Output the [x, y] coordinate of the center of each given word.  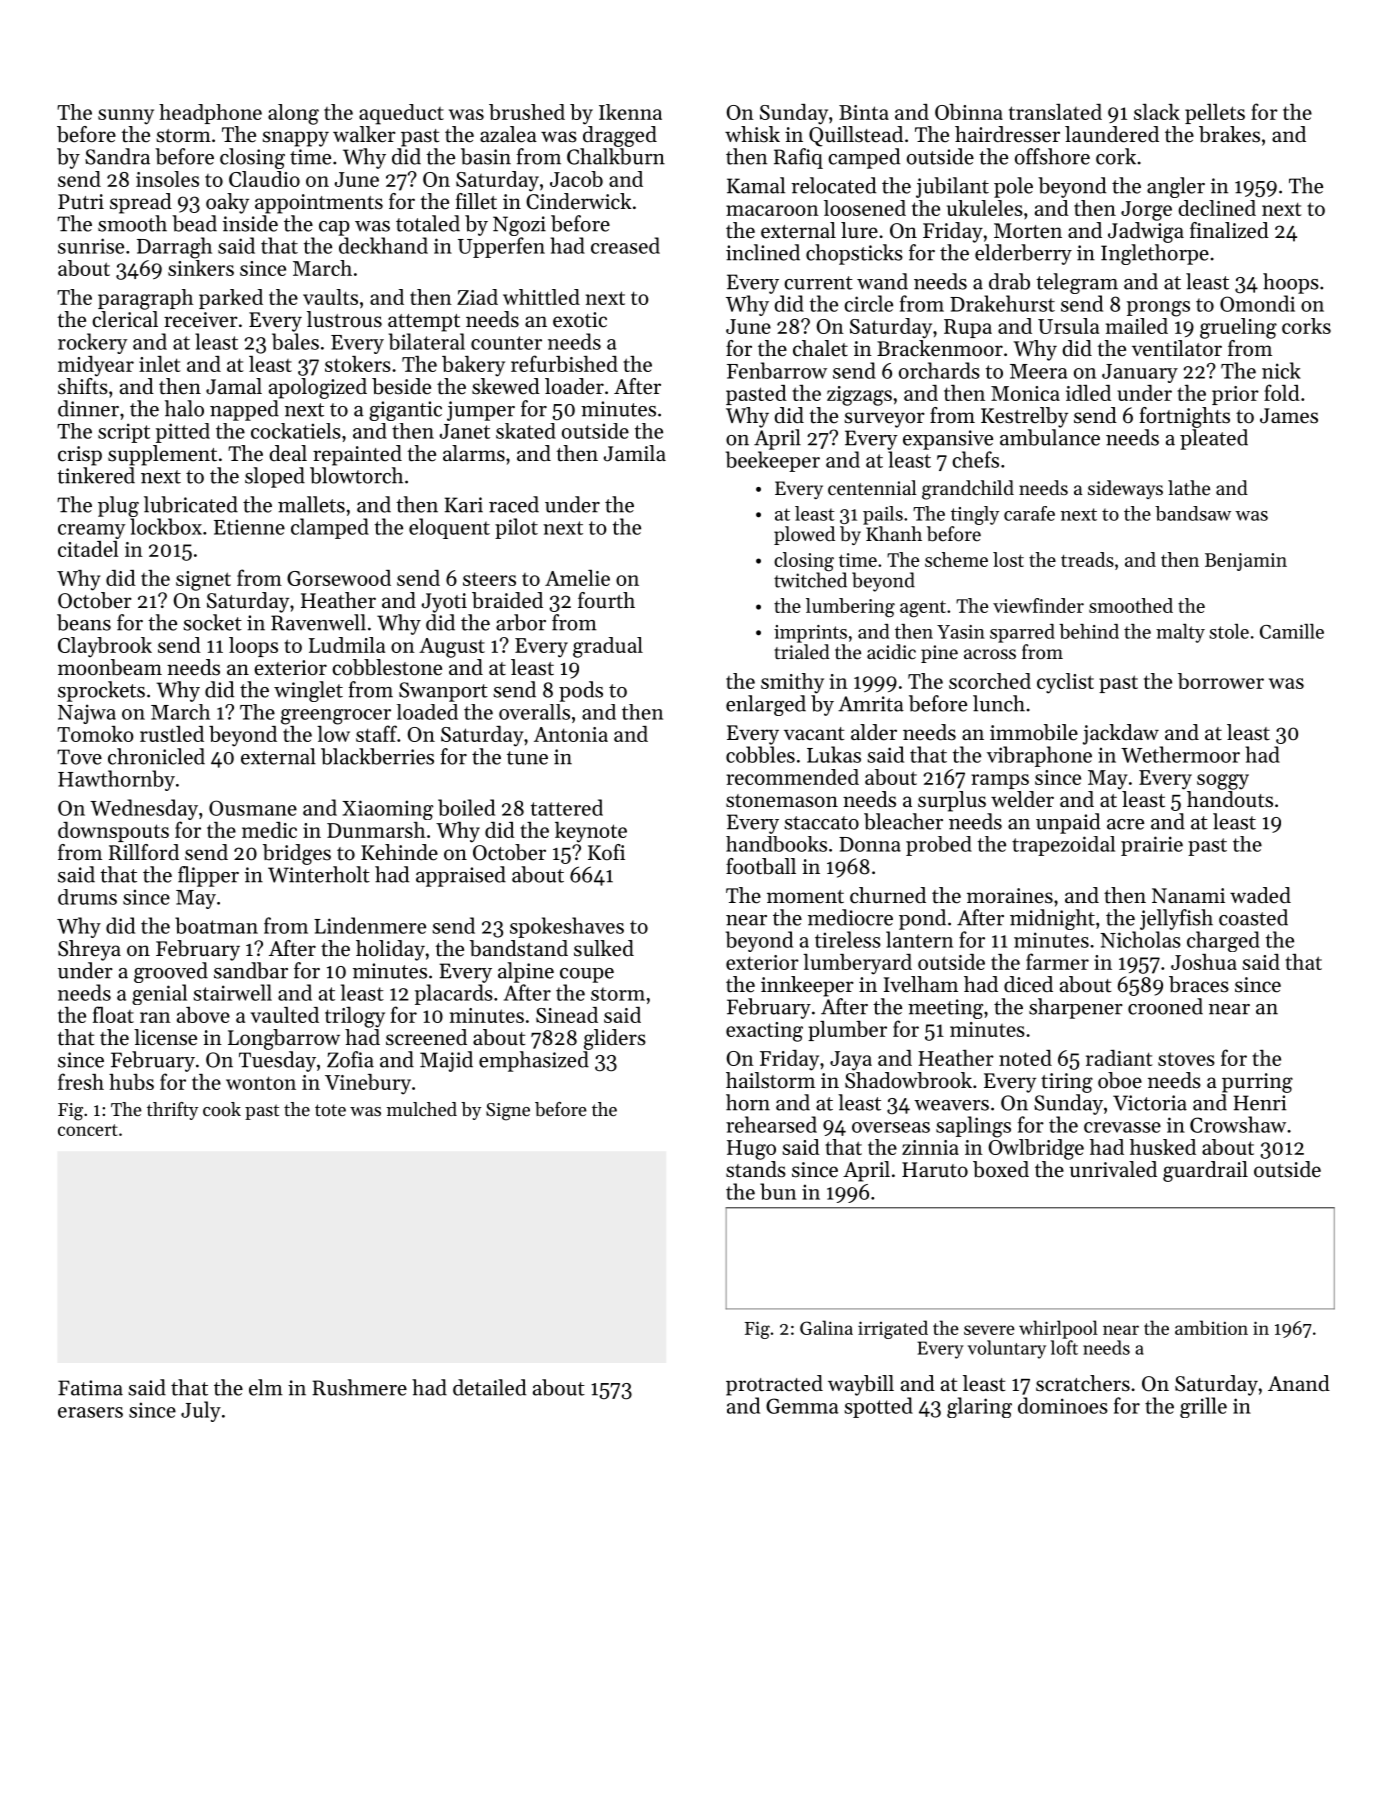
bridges [297, 854]
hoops [1291, 283]
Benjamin [1246, 562]
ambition [1211, 1327]
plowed [804, 535]
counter [506, 343]
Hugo [751, 1150]
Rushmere [359, 1387]
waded [1260, 895]
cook [222, 1109]
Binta [864, 112]
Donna [870, 844]
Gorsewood [339, 578]
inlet [160, 364]
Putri [81, 202]
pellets [1215, 114]
